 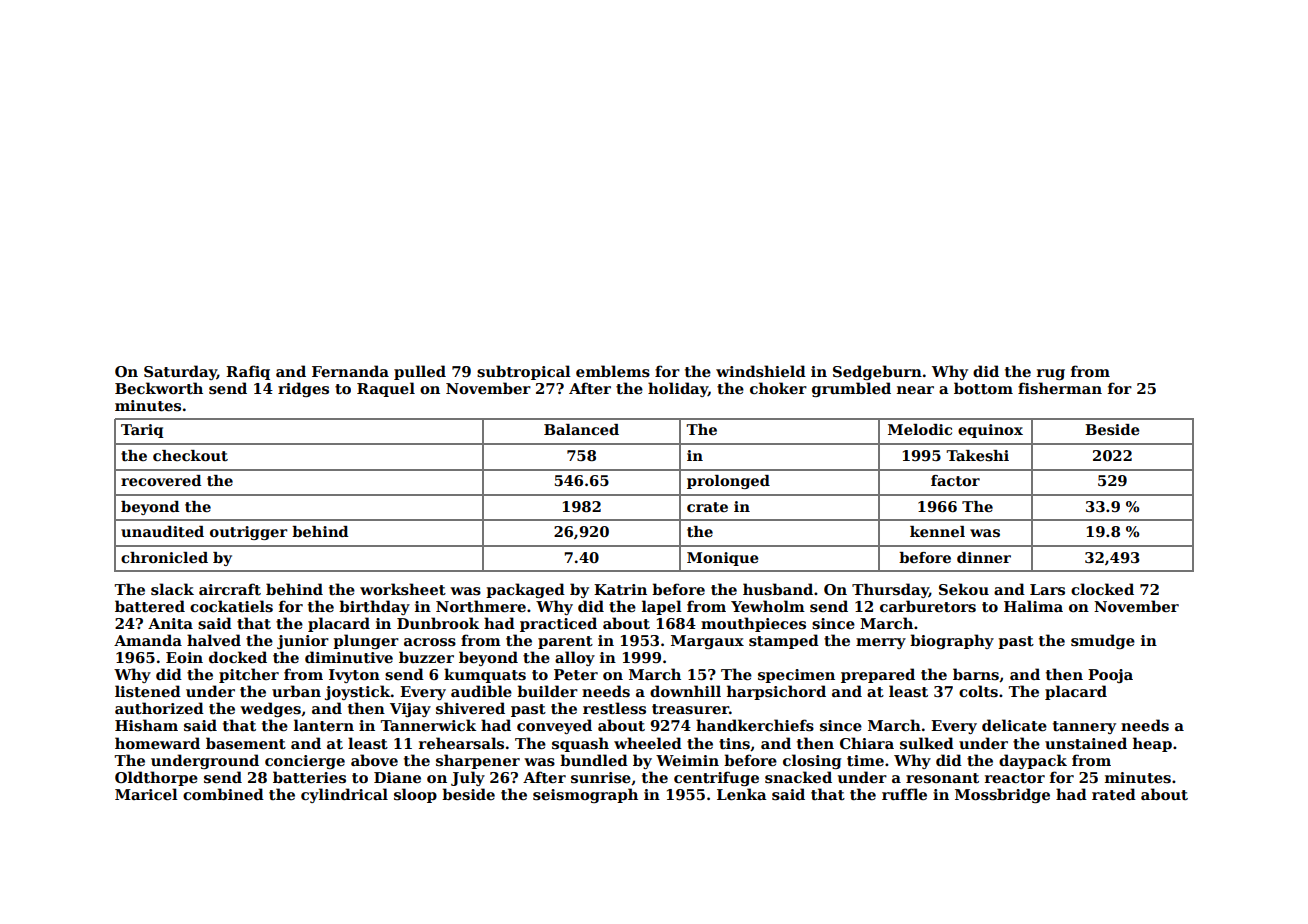 What do you see at coordinates (580, 744) in the screenshot?
I see `squash` at bounding box center [580, 744].
